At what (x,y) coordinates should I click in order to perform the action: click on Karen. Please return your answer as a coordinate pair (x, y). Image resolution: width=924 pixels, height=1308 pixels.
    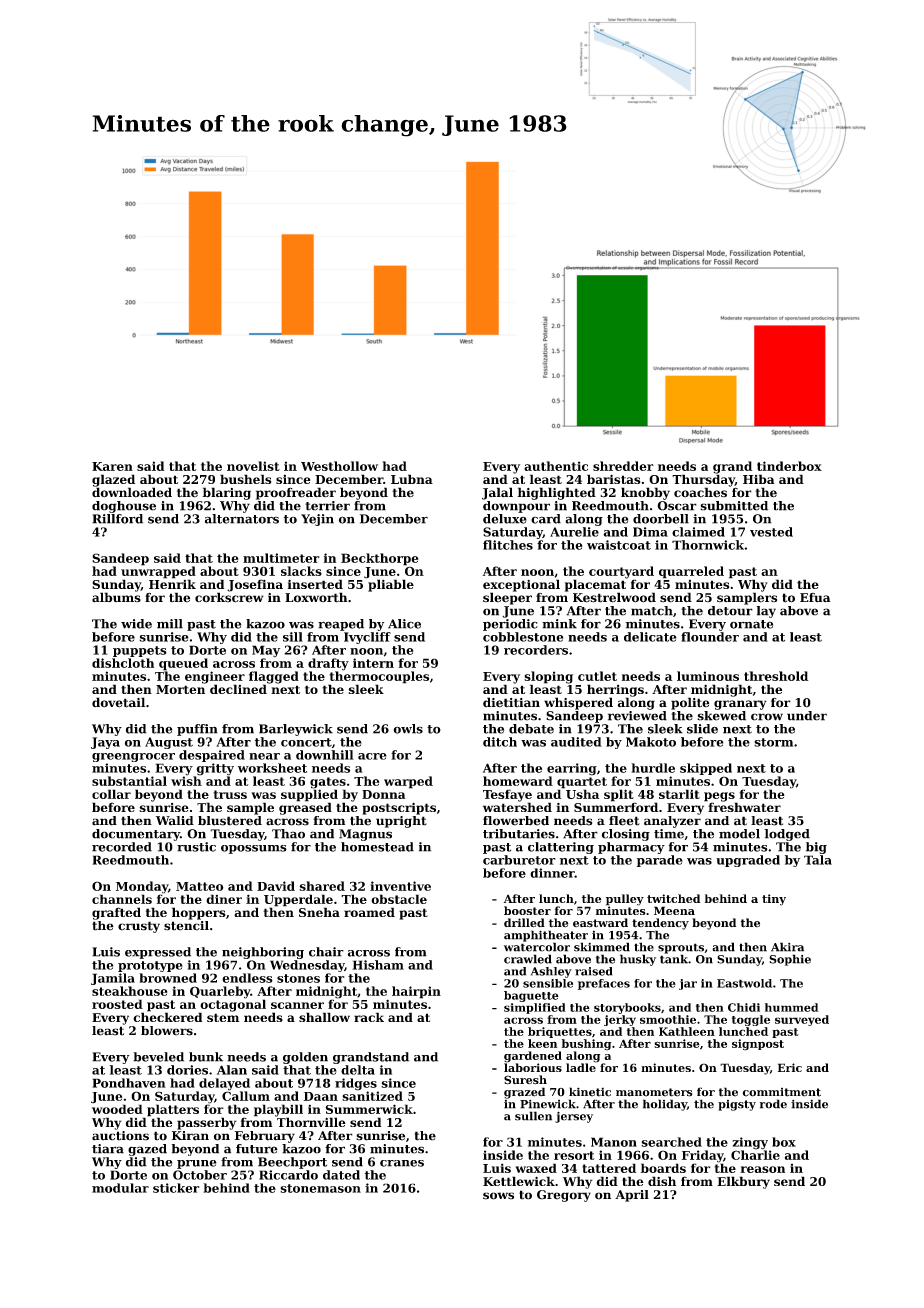
    Looking at the image, I should click on (112, 466).
